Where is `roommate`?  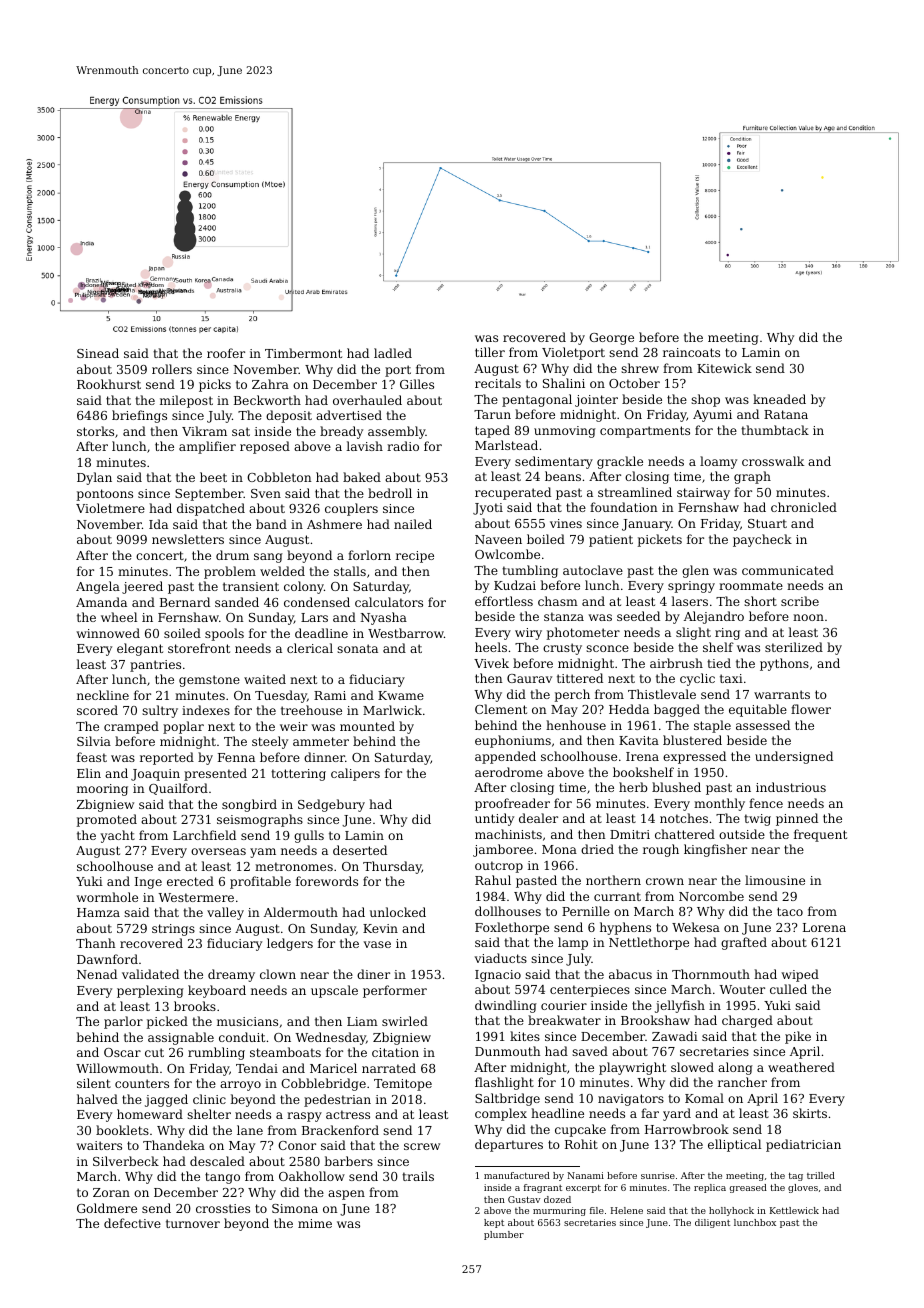 roommate is located at coordinates (751, 585).
